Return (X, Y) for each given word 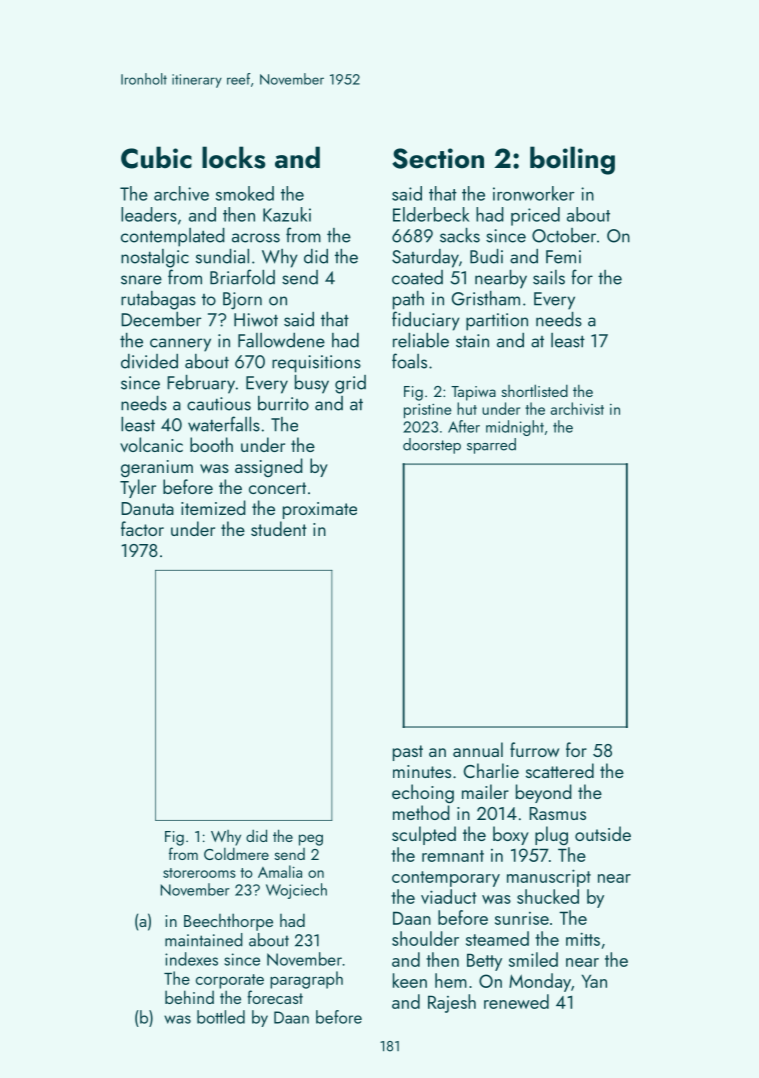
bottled (221, 1017)
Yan (594, 981)
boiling (572, 160)
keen (410, 980)
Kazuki (287, 214)
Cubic (156, 157)
